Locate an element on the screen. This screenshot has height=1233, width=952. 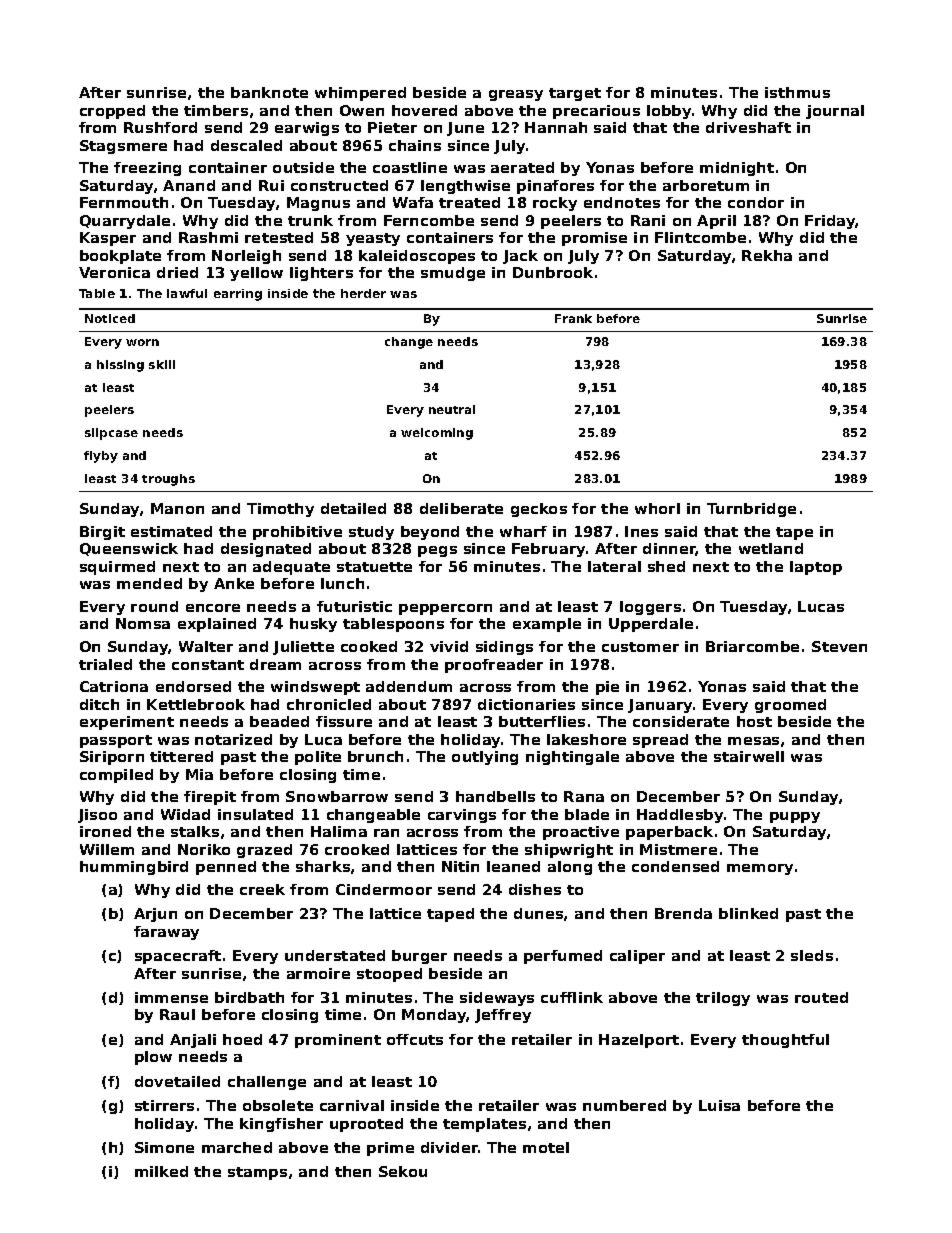
greasy is located at coordinates (516, 95).
